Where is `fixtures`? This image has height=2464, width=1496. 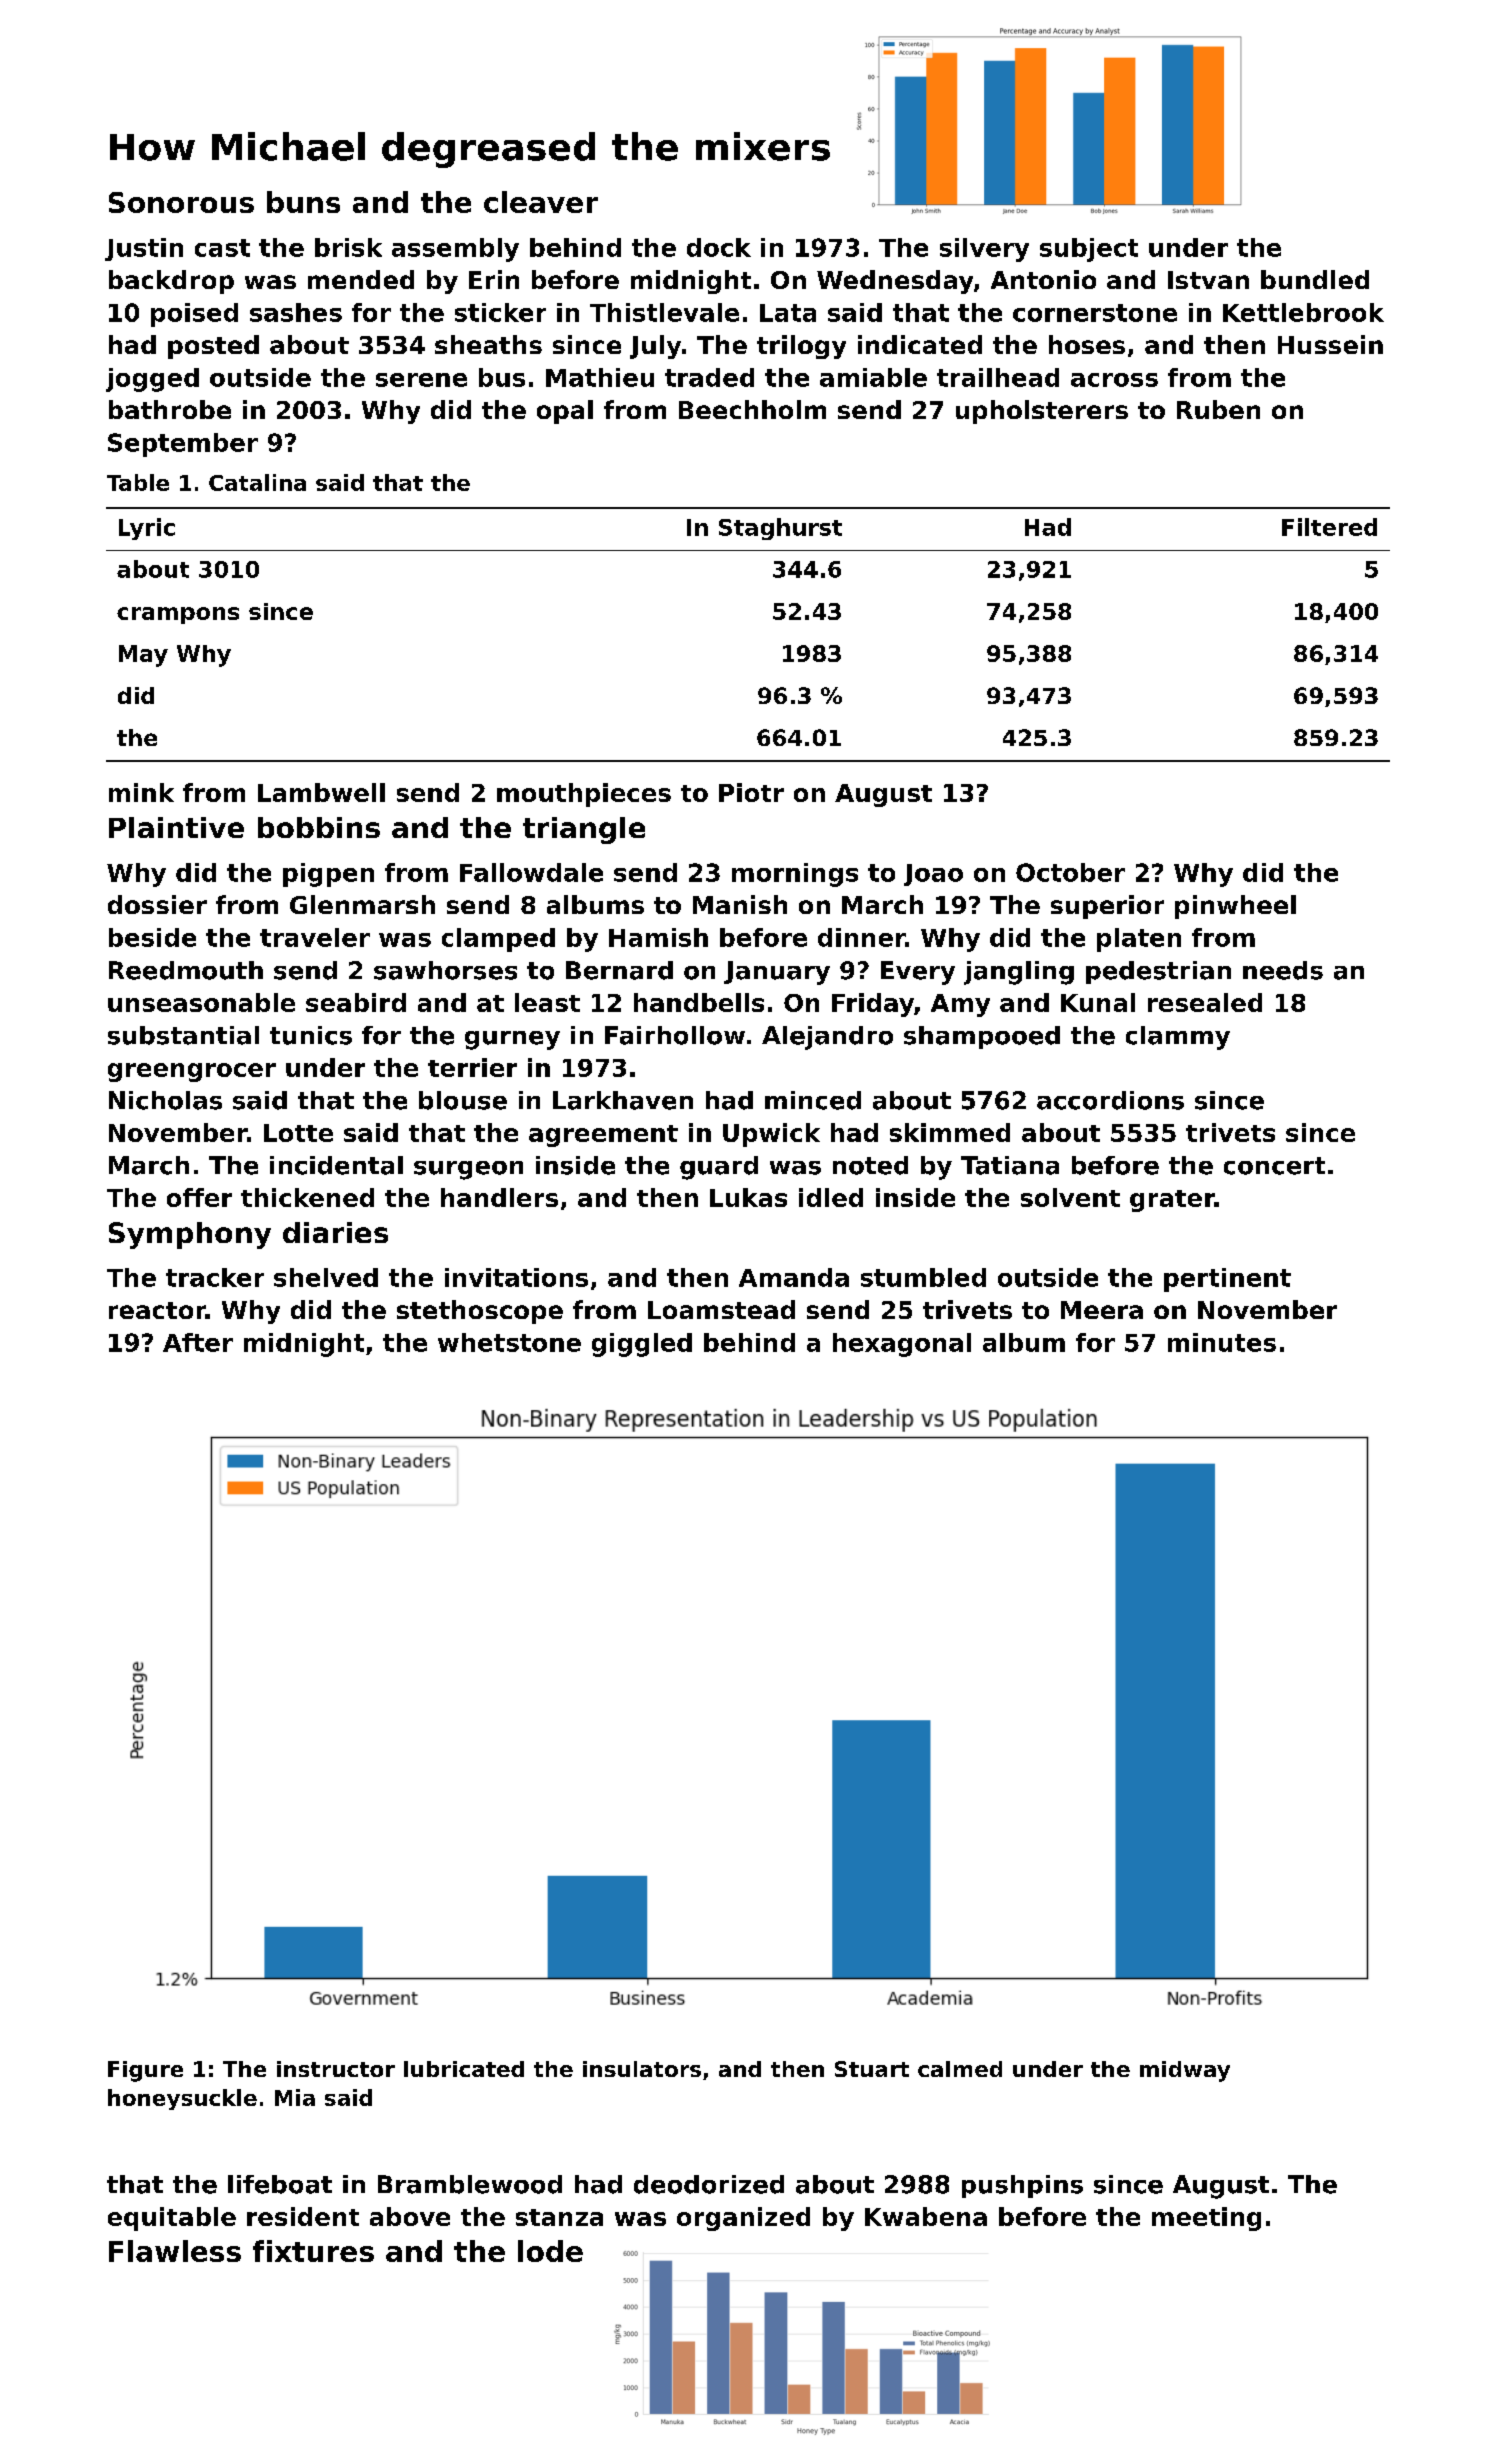
fixtures is located at coordinates (313, 2251).
